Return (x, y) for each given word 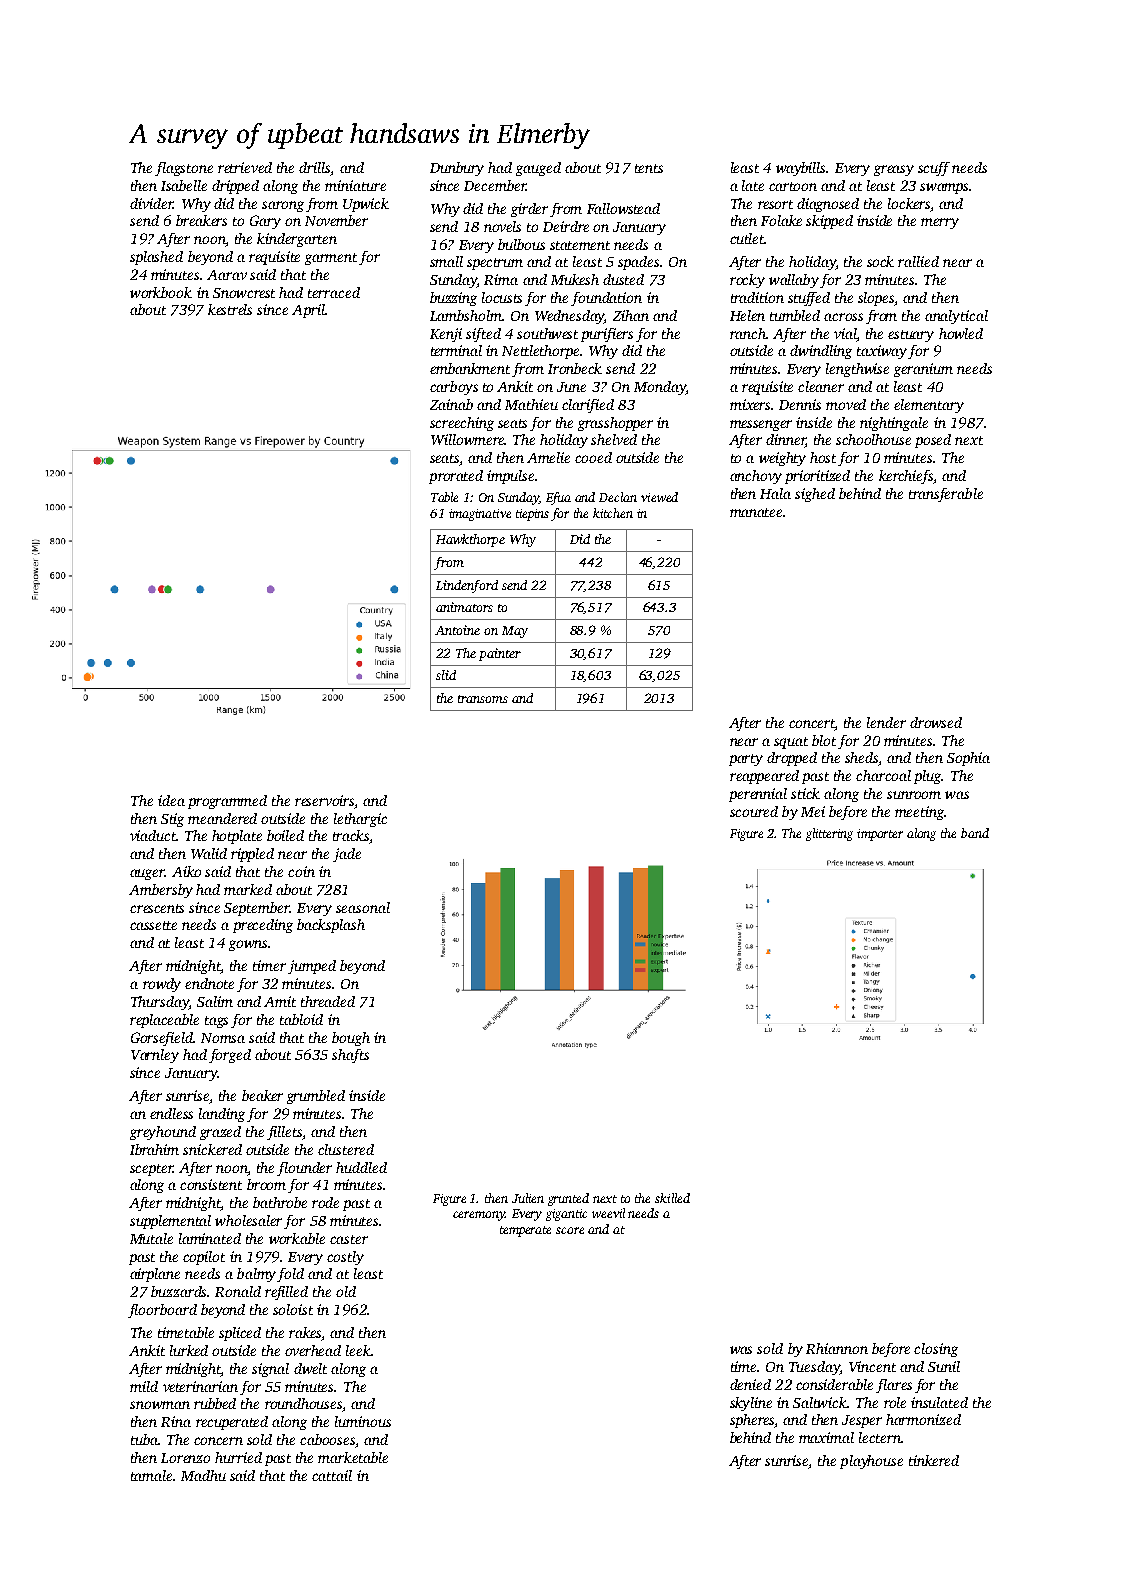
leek (358, 1350)
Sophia (968, 759)
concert (812, 723)
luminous (363, 1421)
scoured (754, 811)
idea (171, 800)
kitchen (613, 513)
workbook (161, 292)
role (895, 1402)
